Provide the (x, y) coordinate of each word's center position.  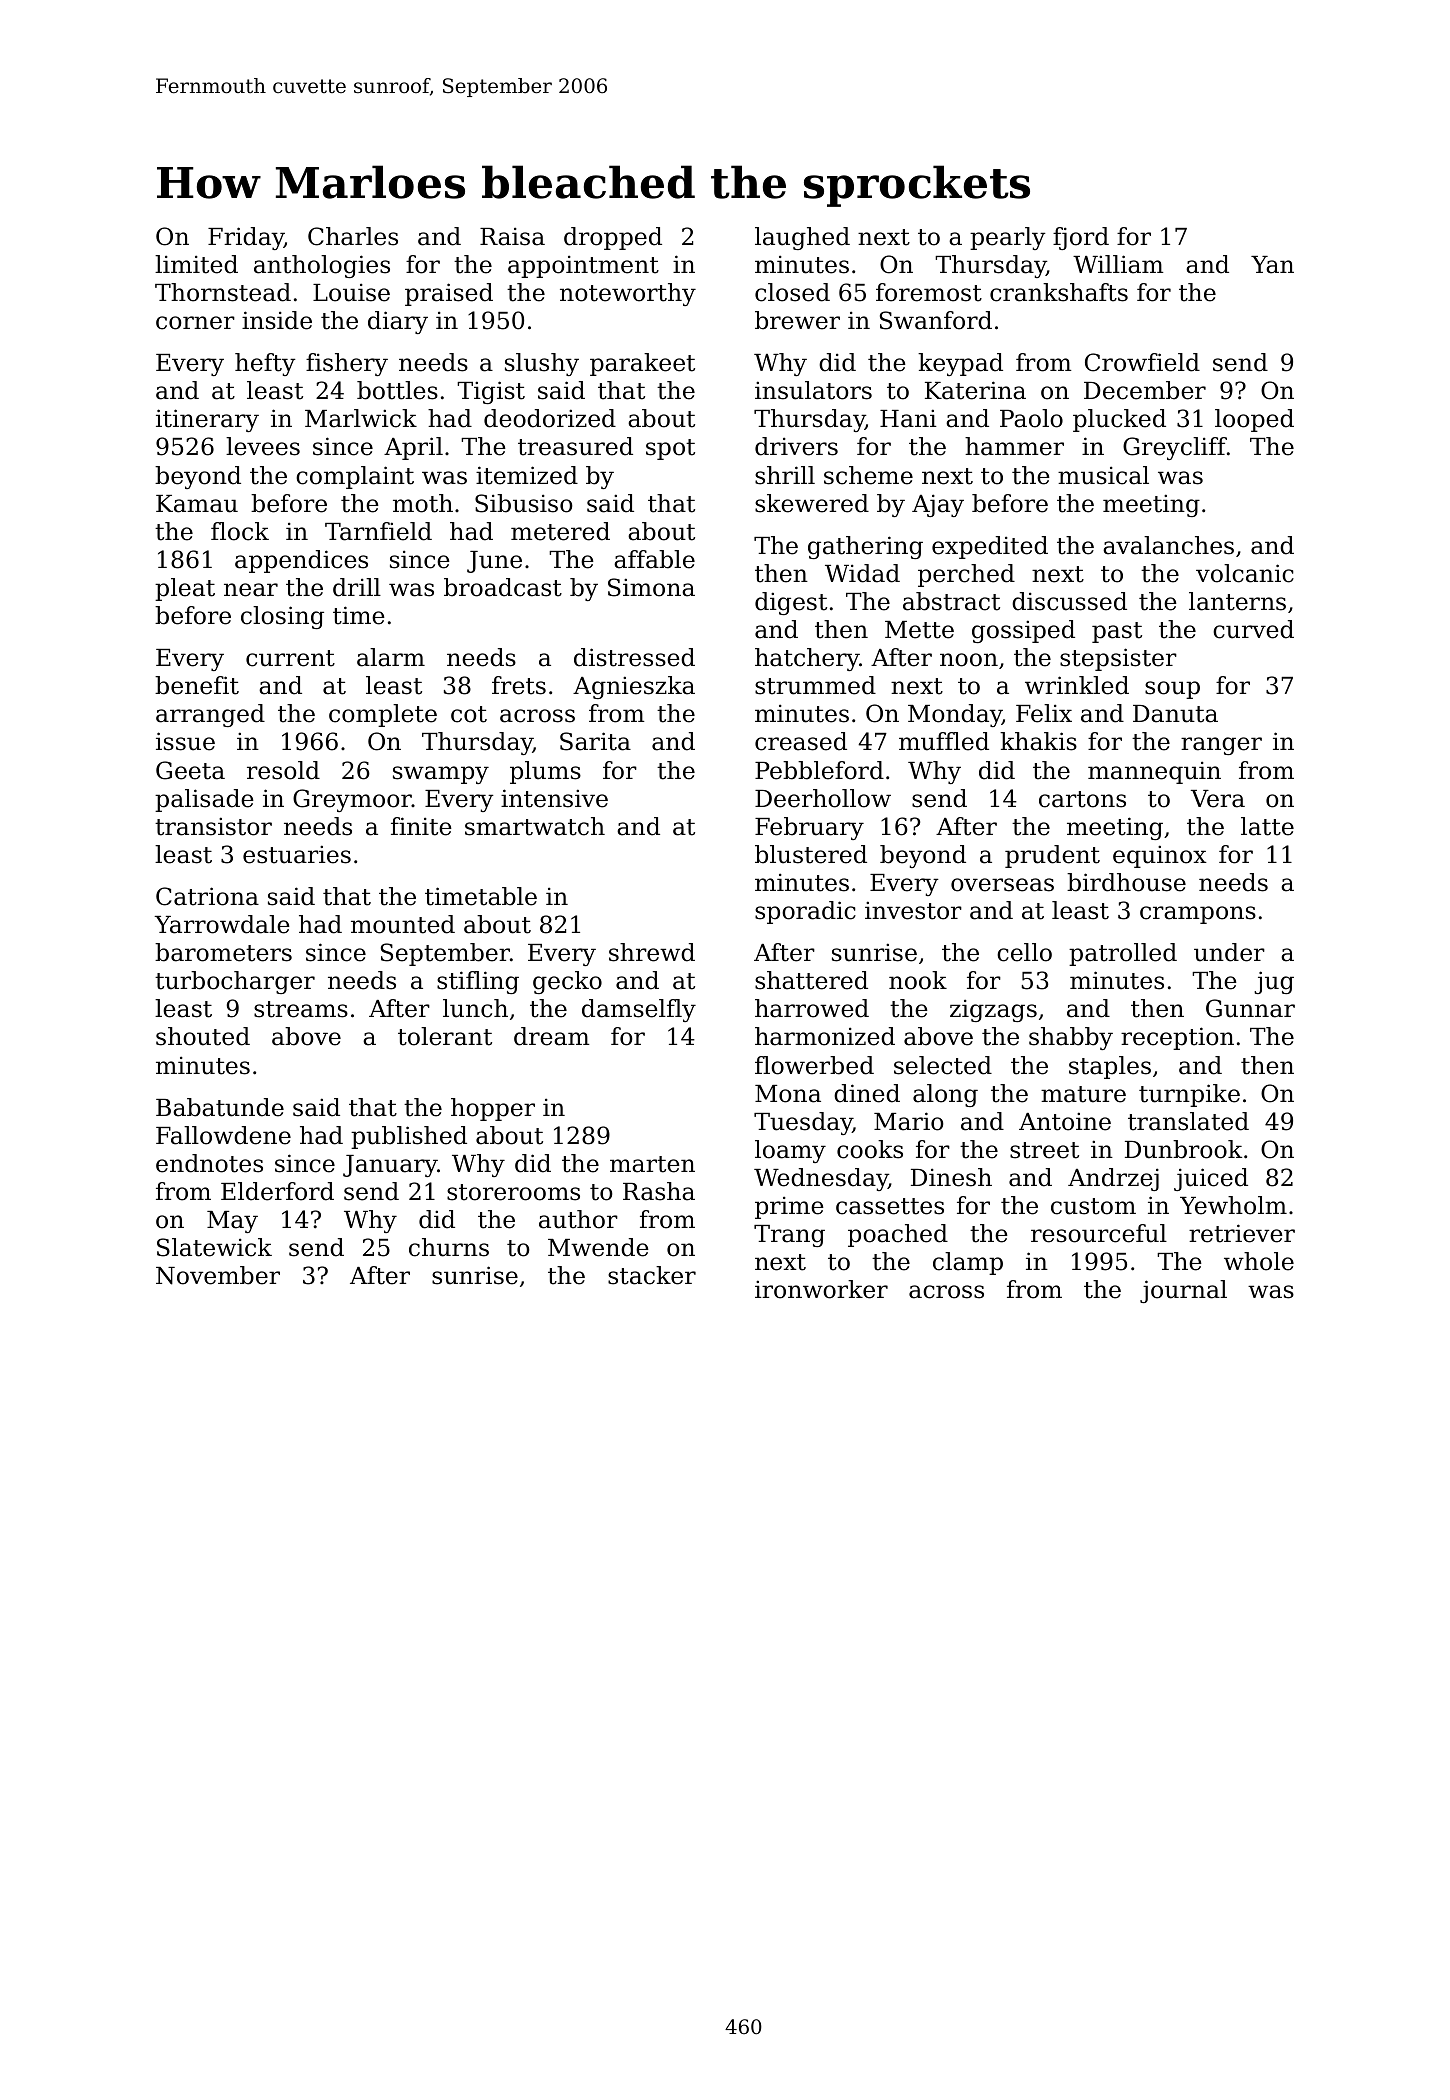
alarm (391, 657)
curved (1253, 629)
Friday (246, 238)
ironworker (821, 1289)
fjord (1081, 238)
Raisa (512, 236)
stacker (652, 1275)
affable (654, 559)
